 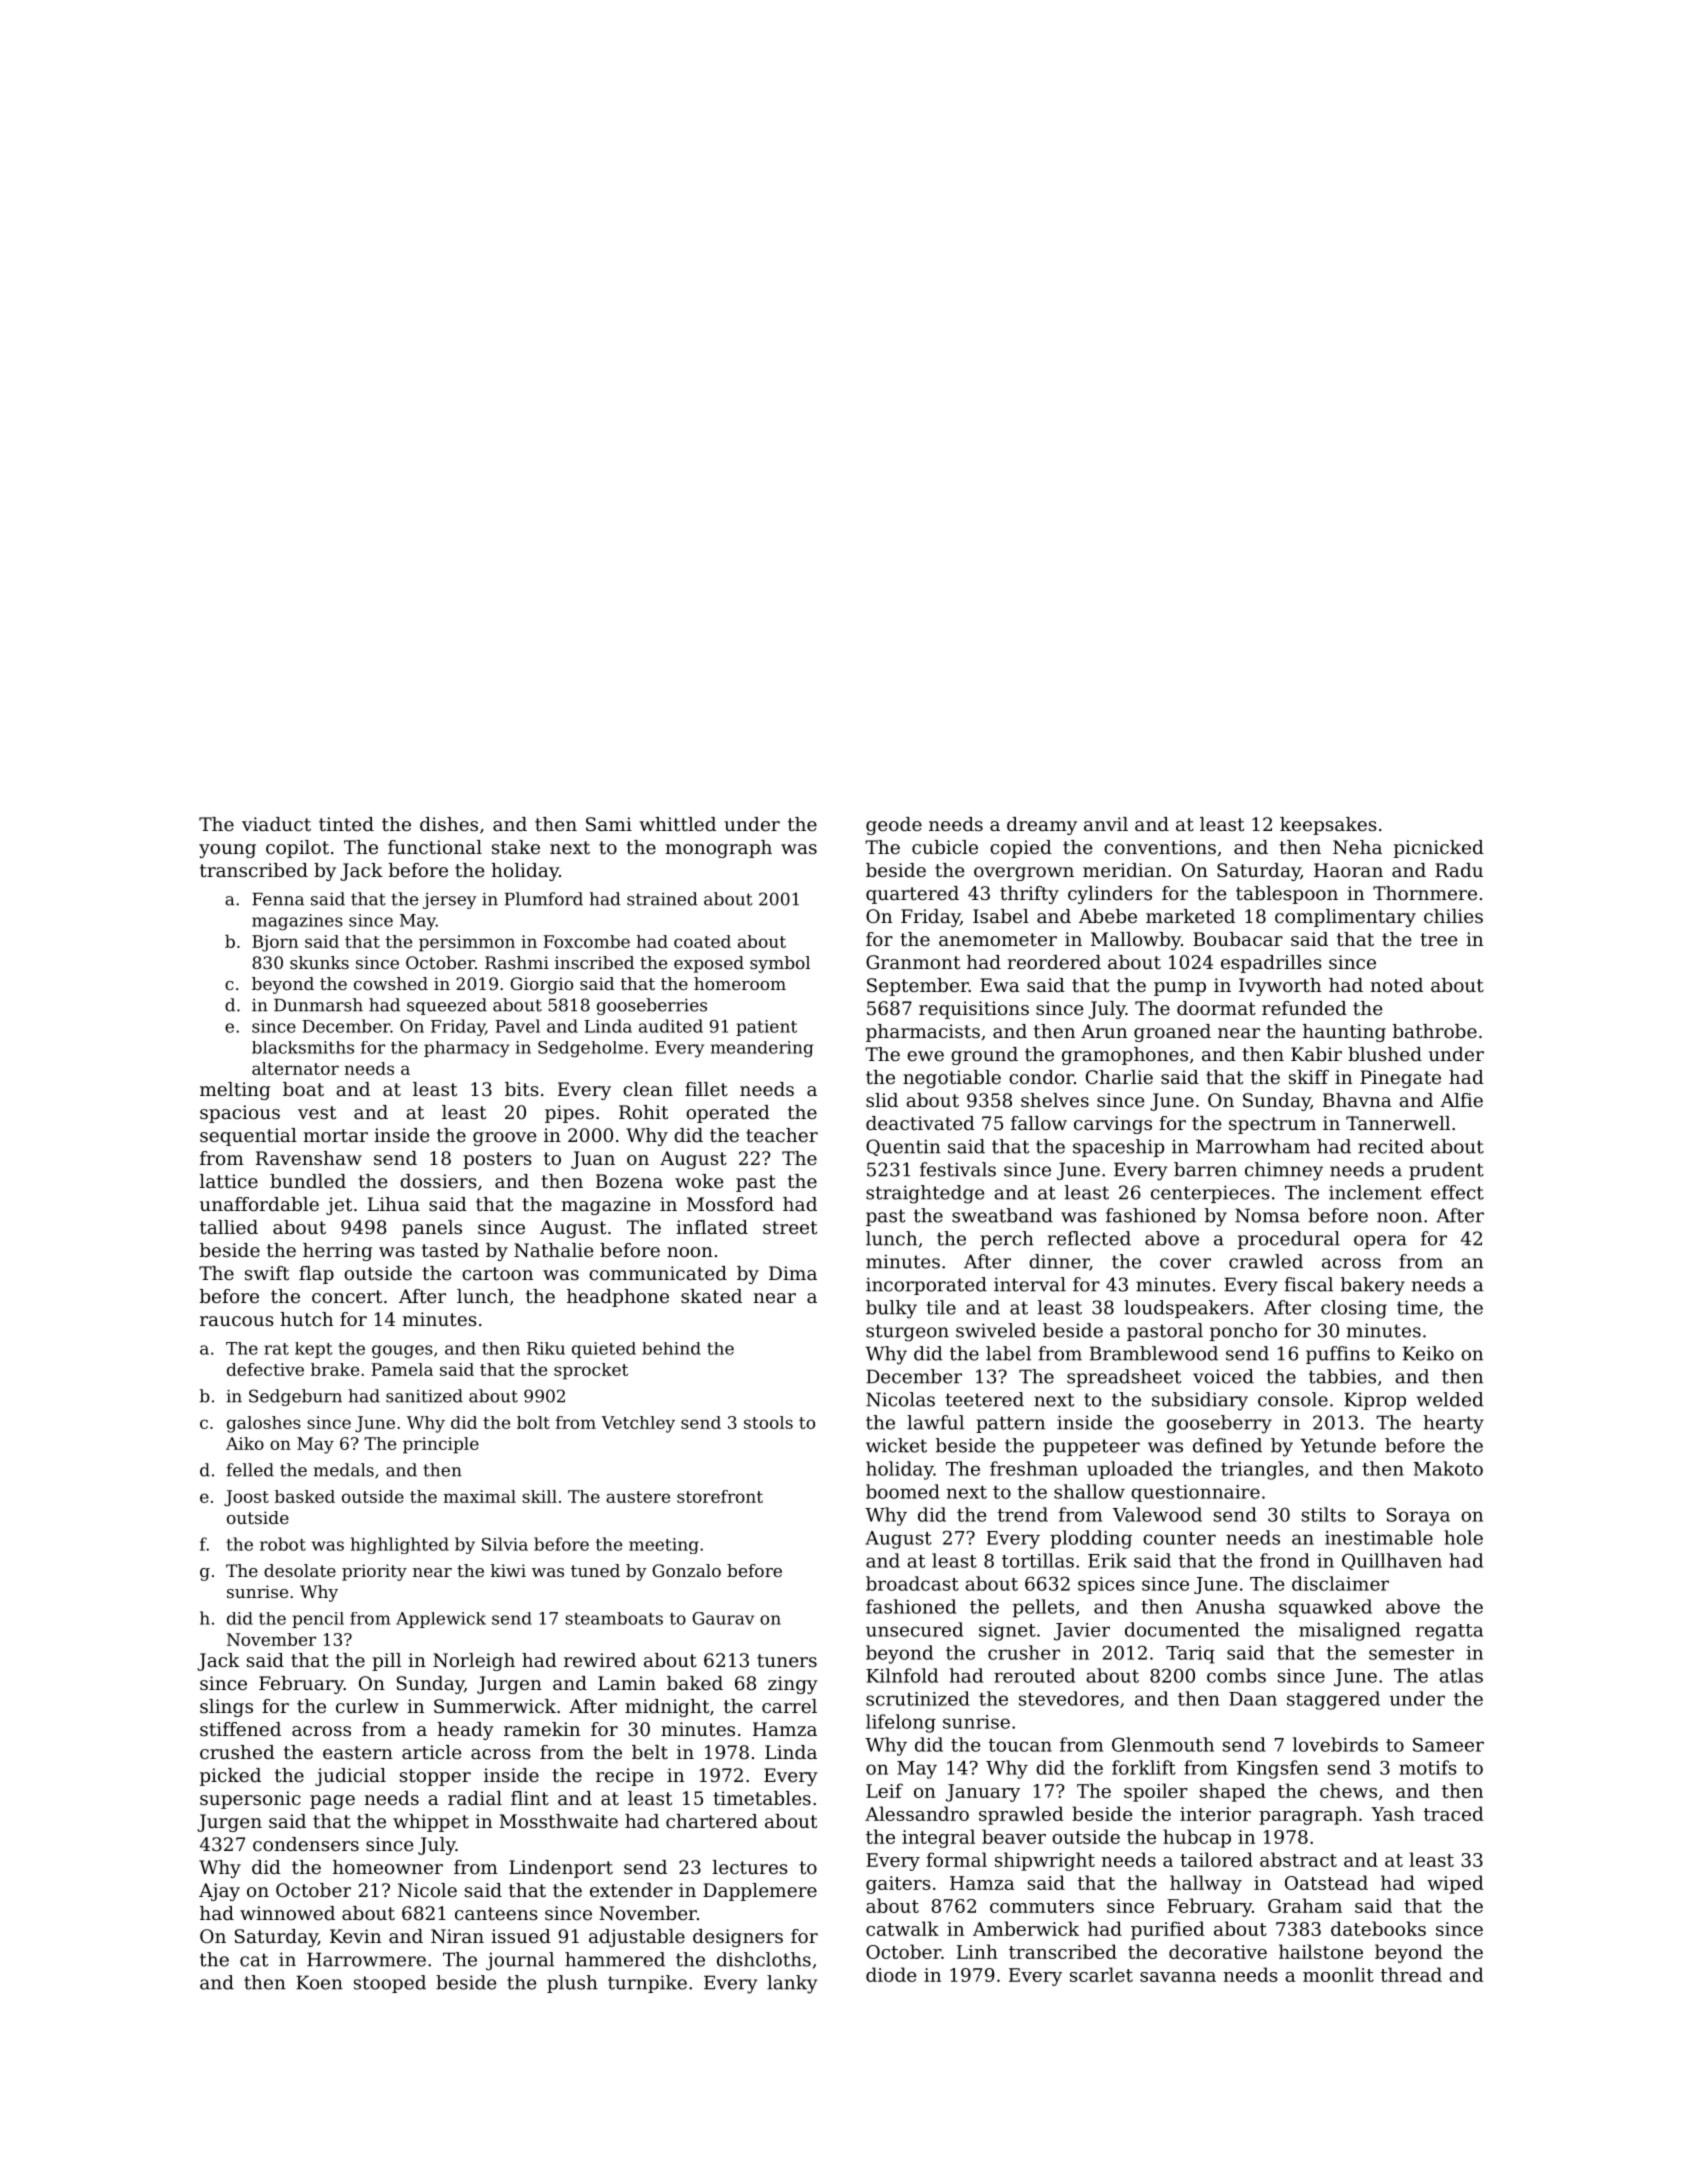 What do you see at coordinates (259, 1204) in the screenshot?
I see `unaffordable` at bounding box center [259, 1204].
